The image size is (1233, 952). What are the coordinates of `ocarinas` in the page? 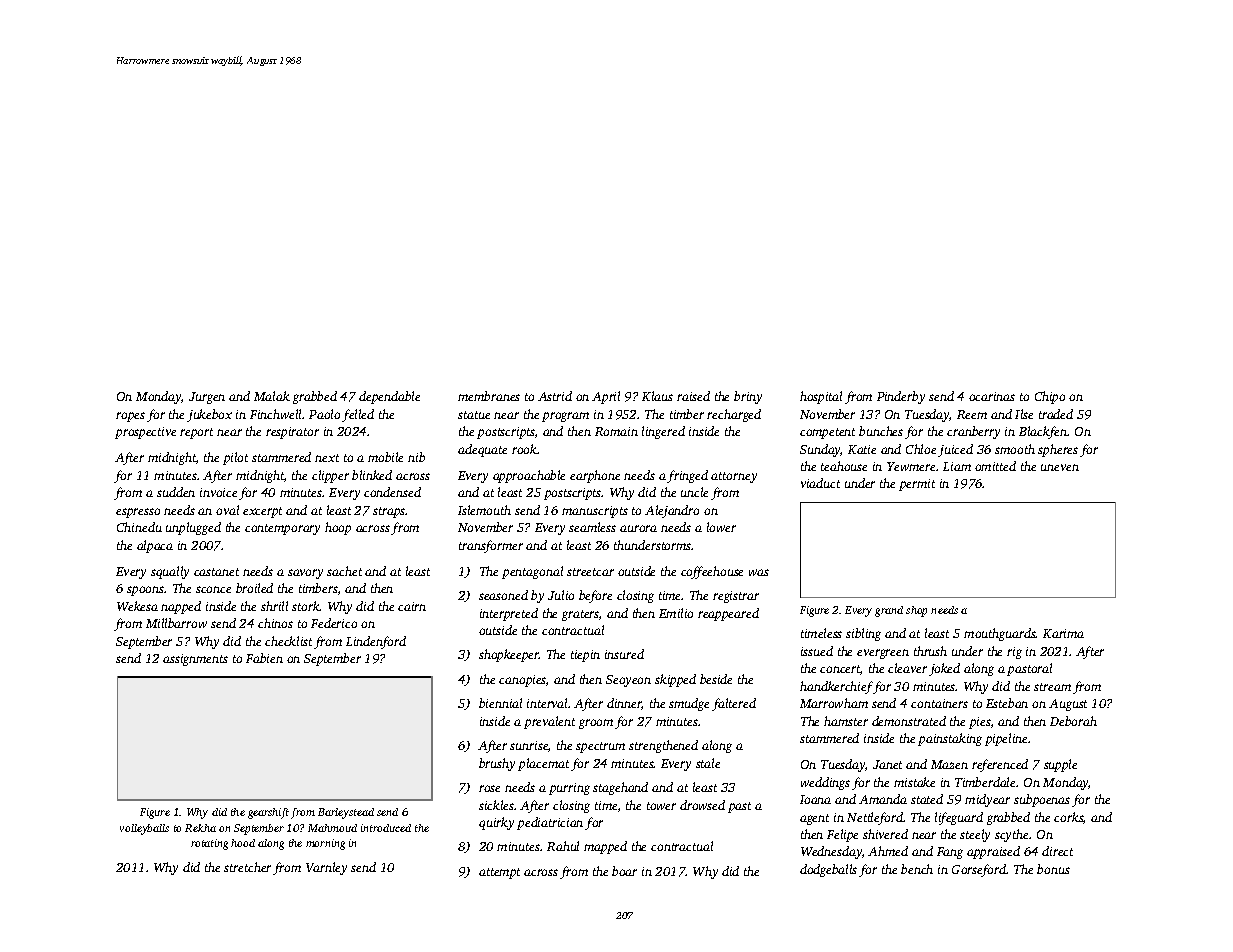 It's located at (992, 396).
